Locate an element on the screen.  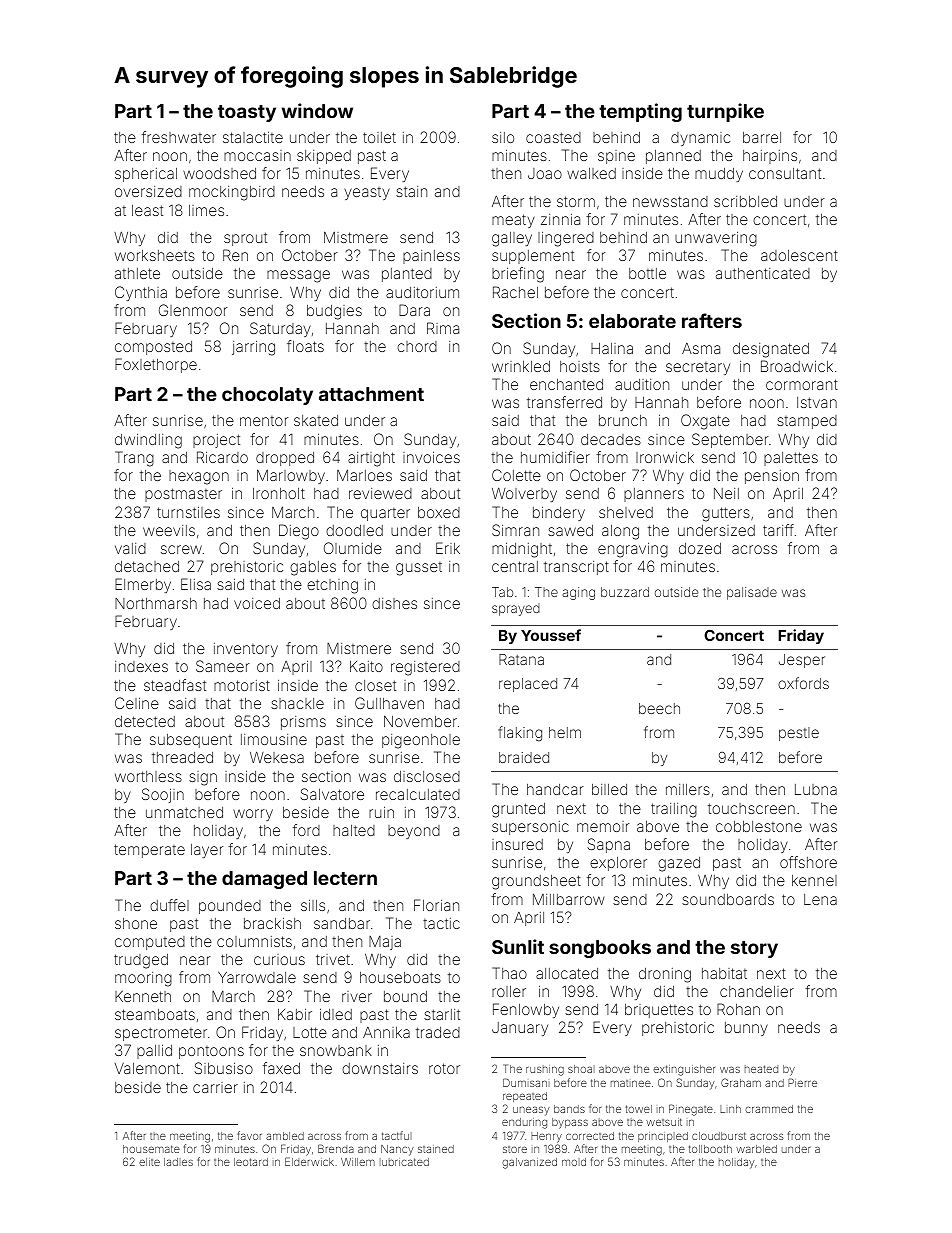
gazed is located at coordinates (679, 864).
